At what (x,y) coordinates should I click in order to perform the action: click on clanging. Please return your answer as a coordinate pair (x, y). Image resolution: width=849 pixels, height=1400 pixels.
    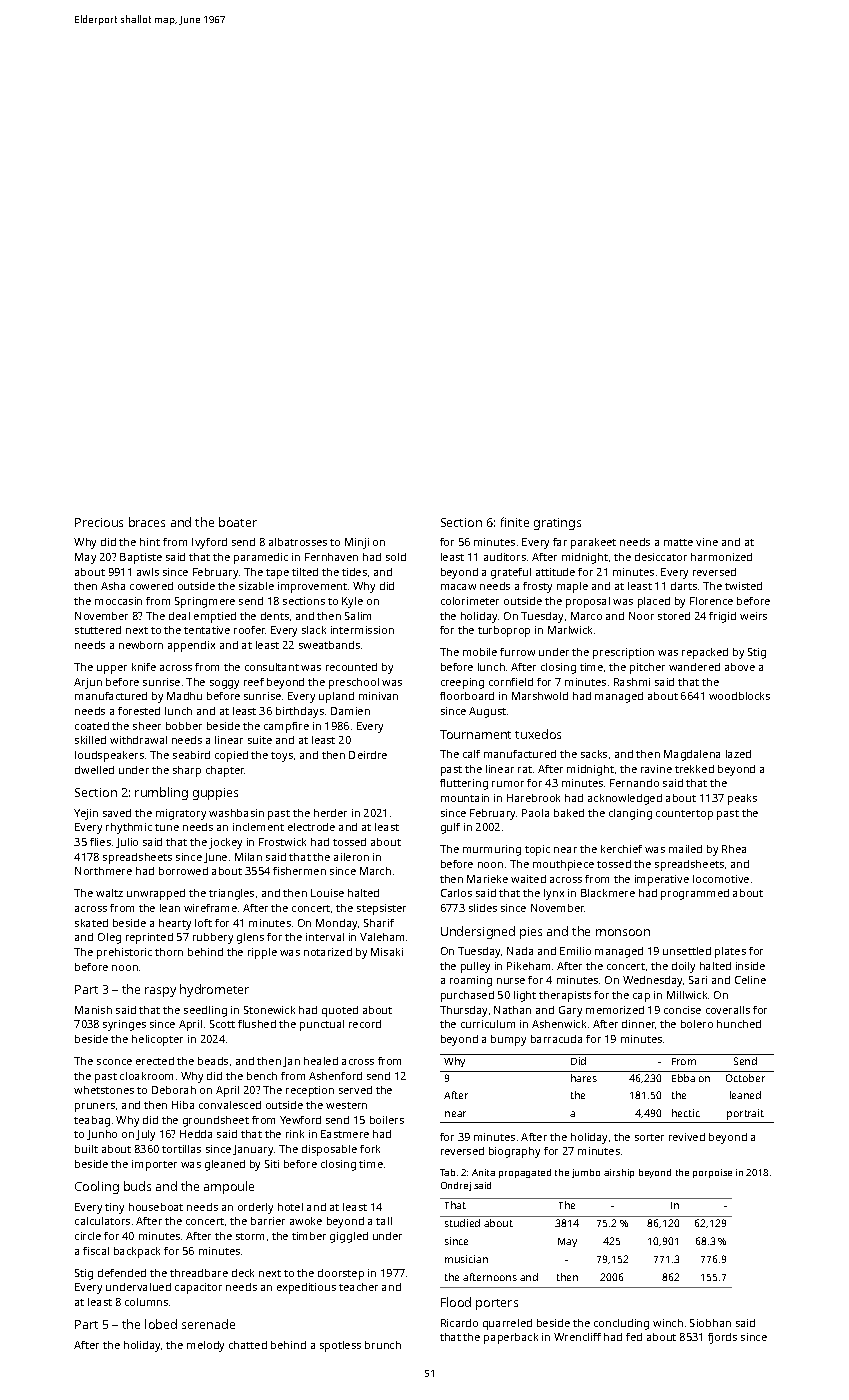
    Looking at the image, I should click on (630, 814).
